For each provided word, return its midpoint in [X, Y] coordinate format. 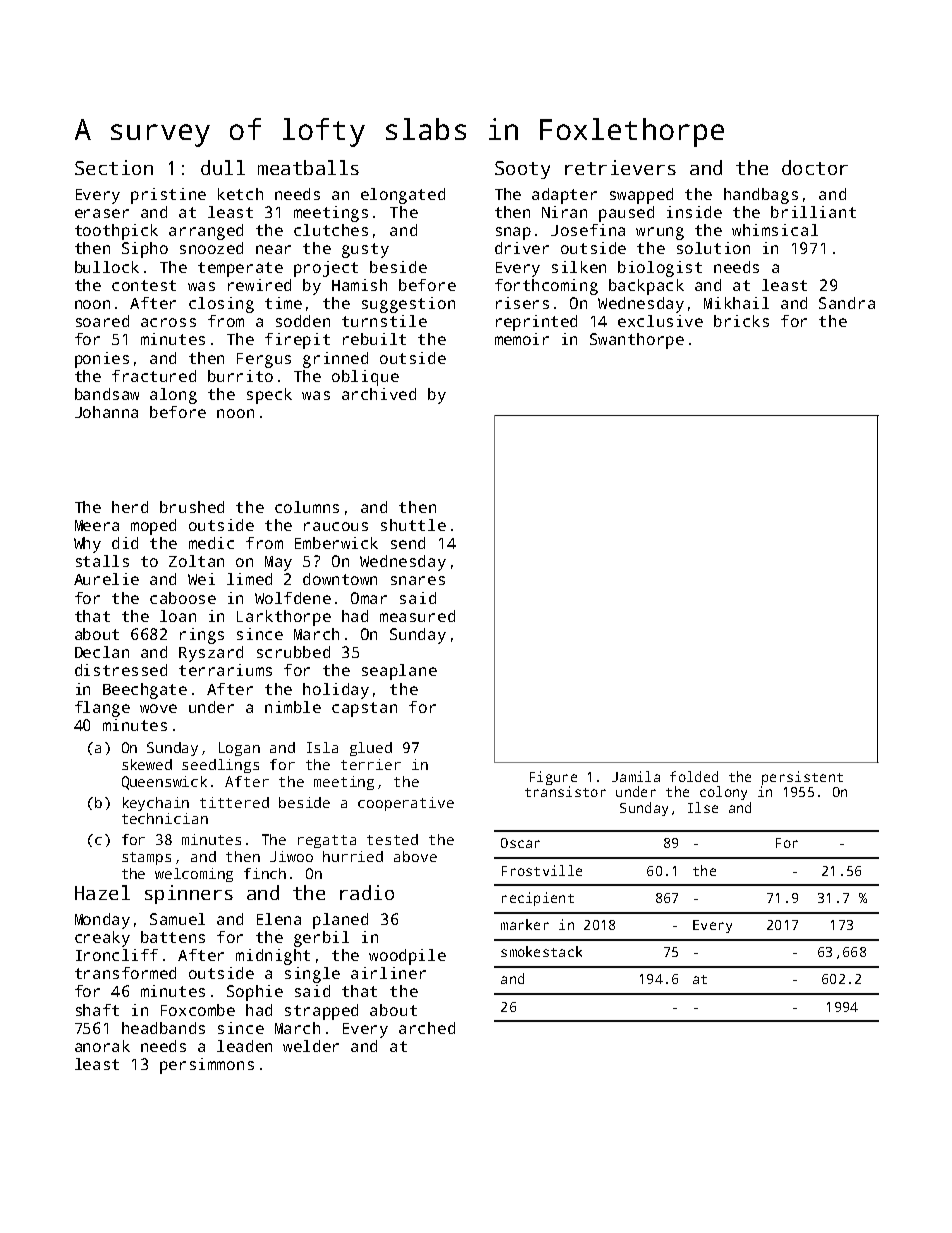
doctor [815, 167]
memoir [522, 339]
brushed [192, 507]
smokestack [541, 951]
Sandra [847, 303]
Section [114, 167]
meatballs [308, 167]
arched [427, 1028]
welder [311, 1046]
